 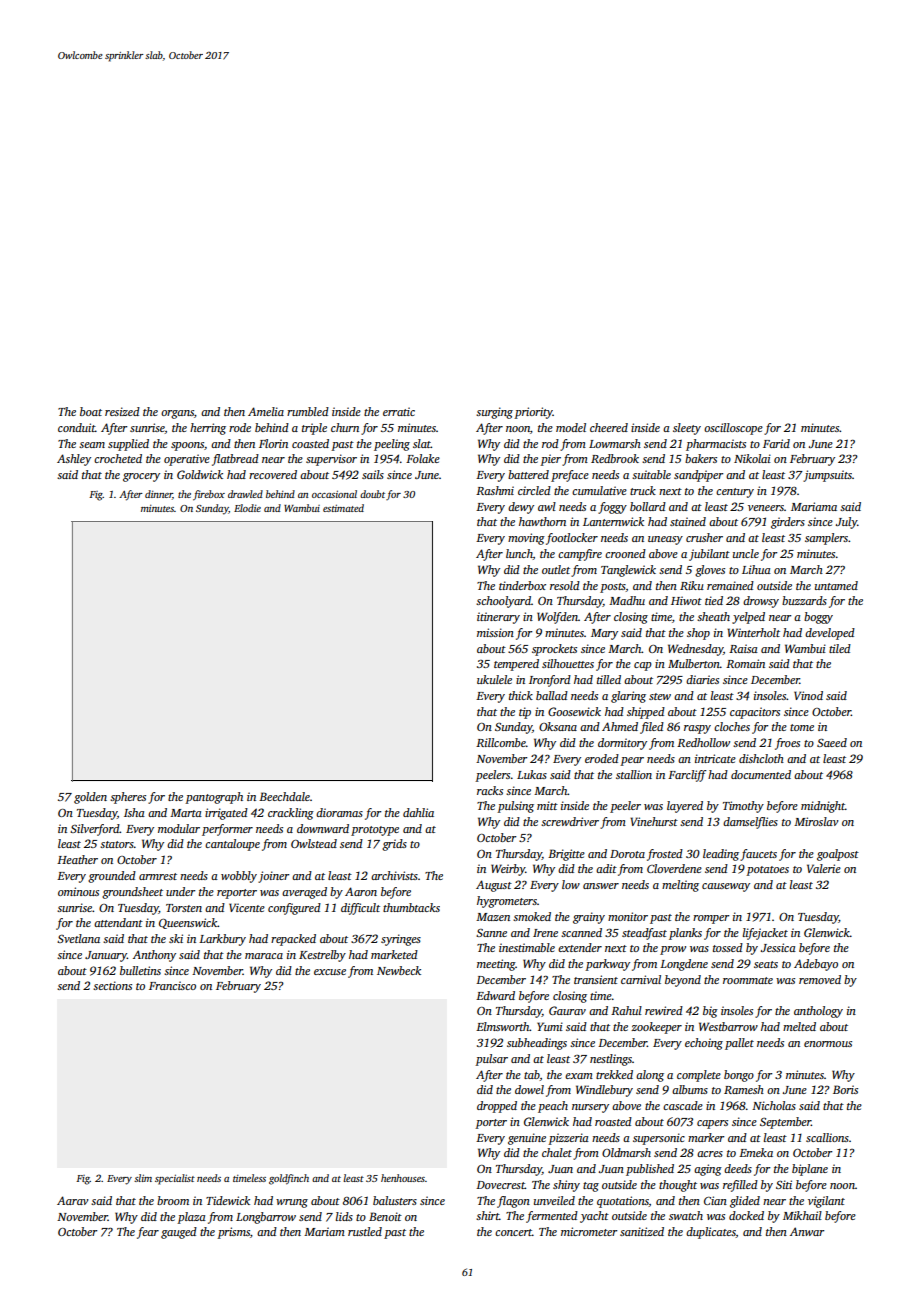 I want to click on spheres, so click(x=128, y=798).
